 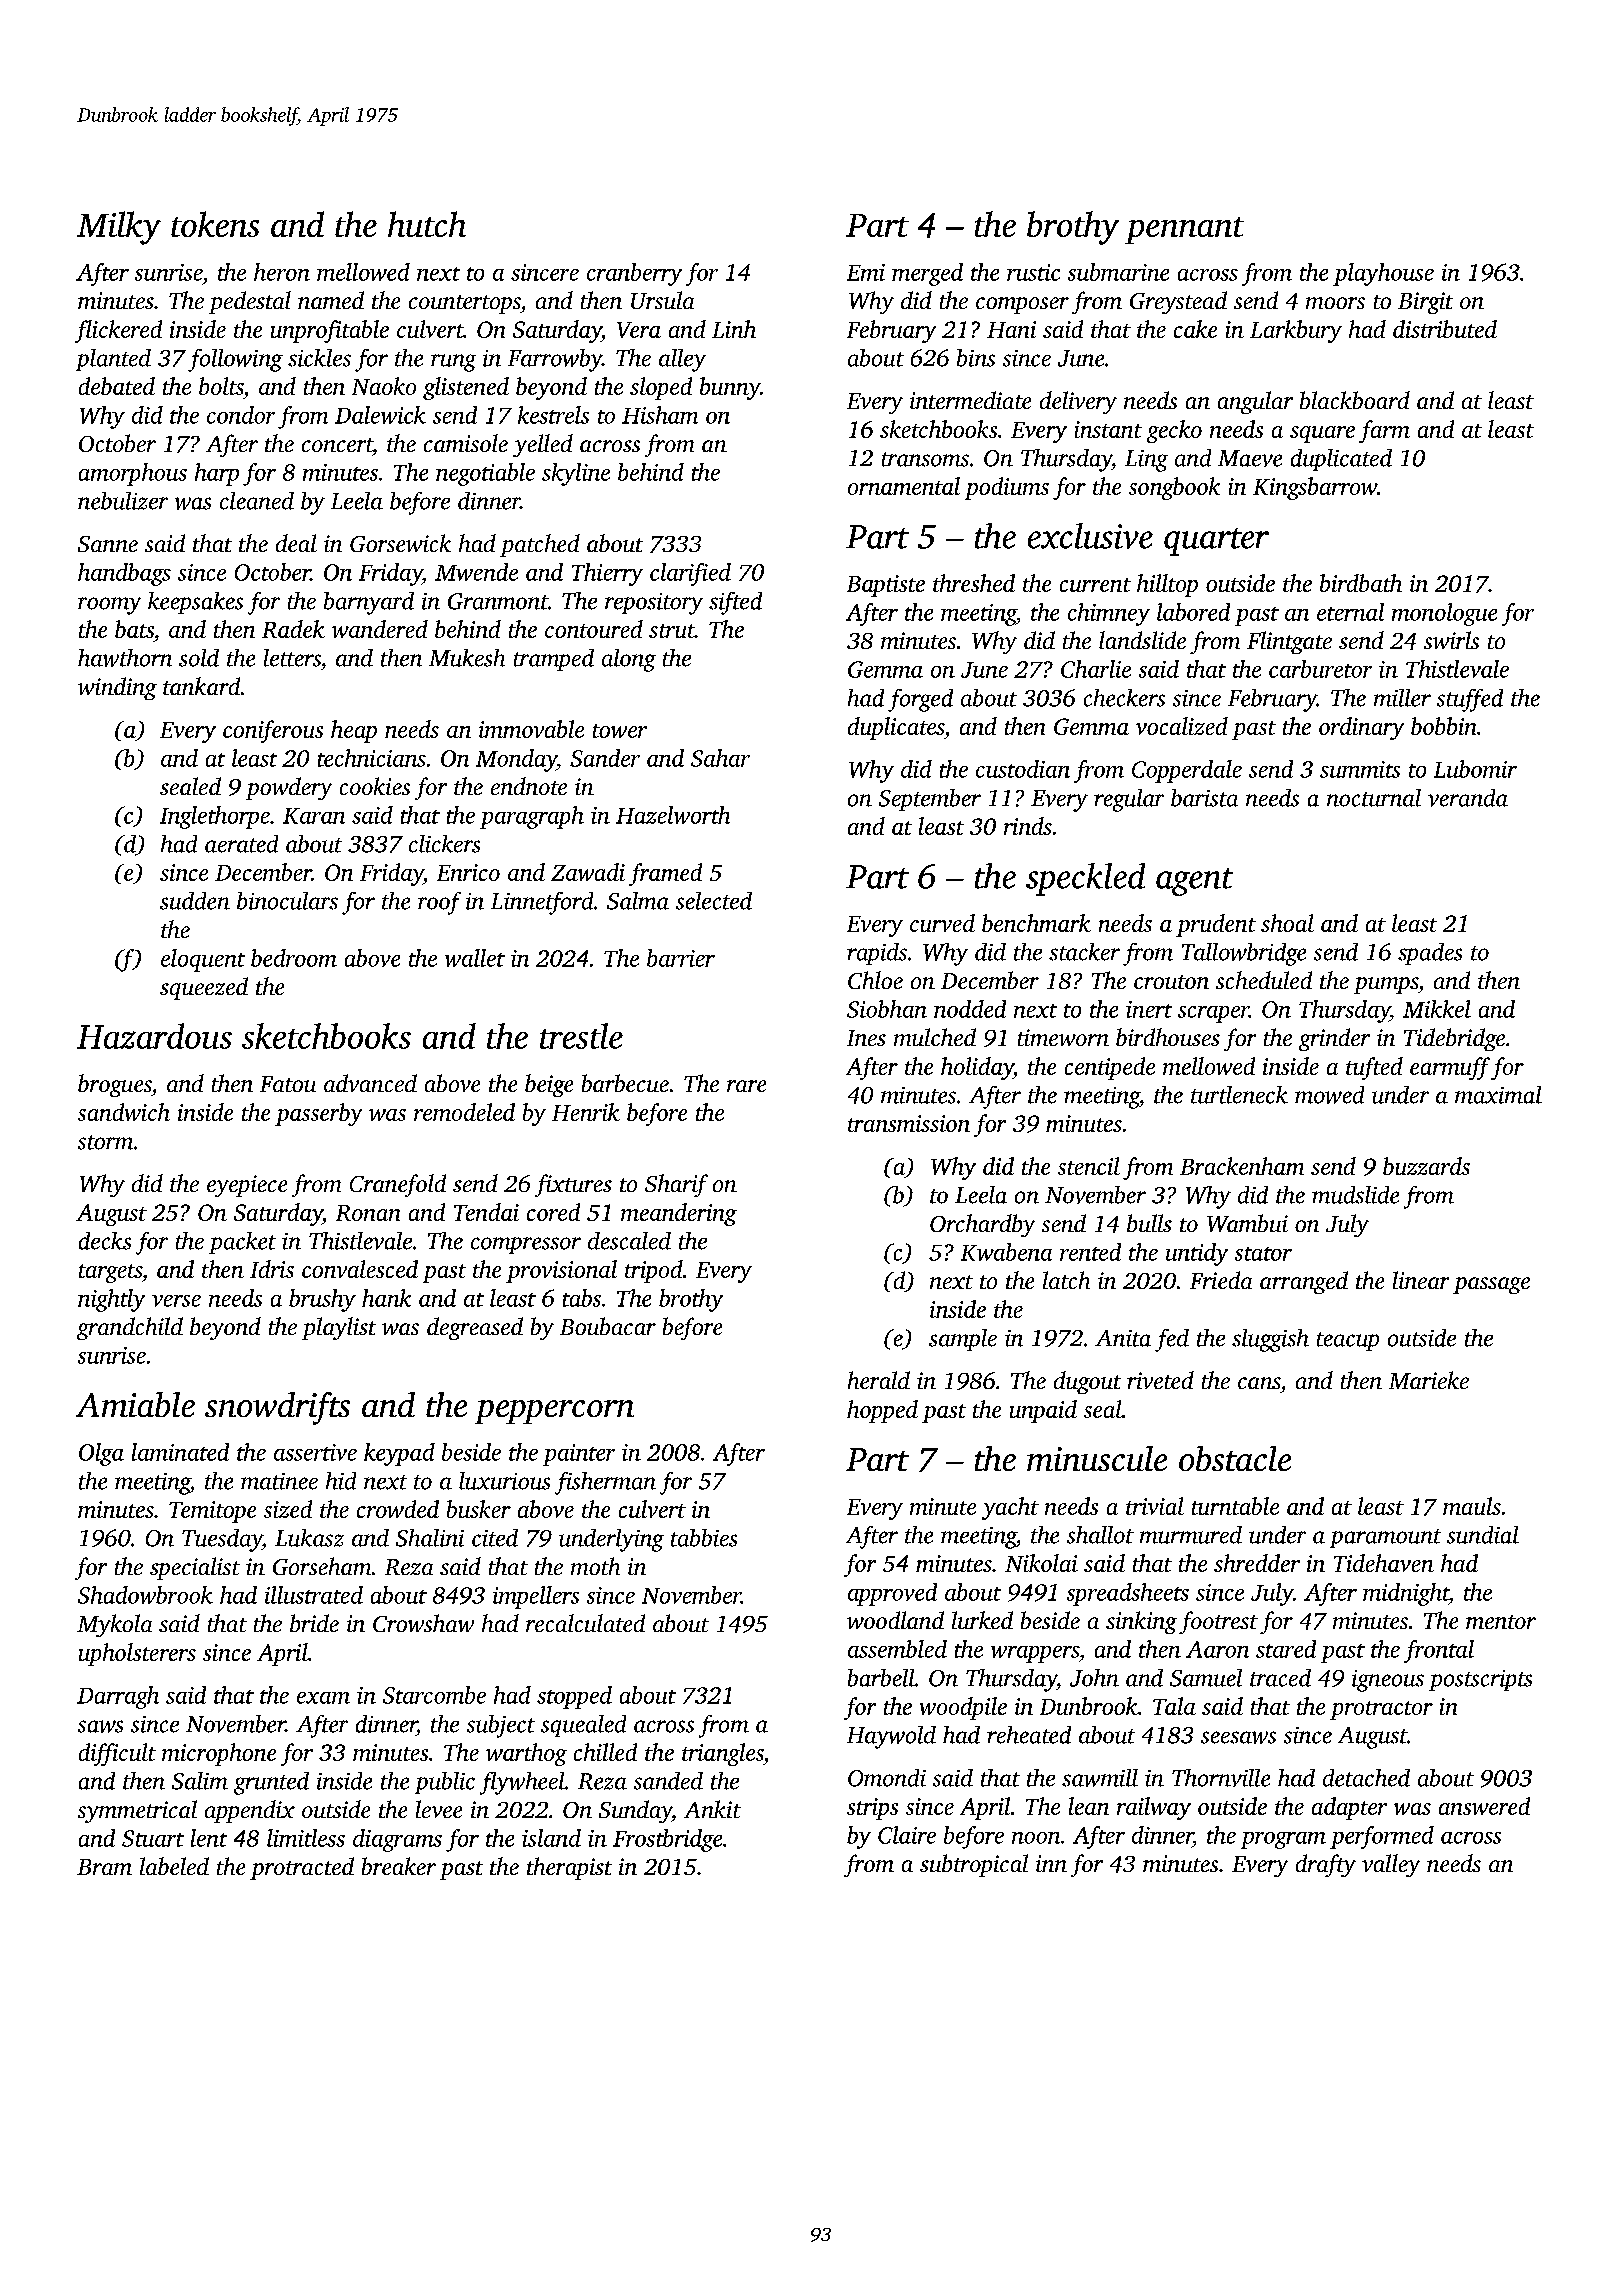 I want to click on merged, so click(x=927, y=274).
